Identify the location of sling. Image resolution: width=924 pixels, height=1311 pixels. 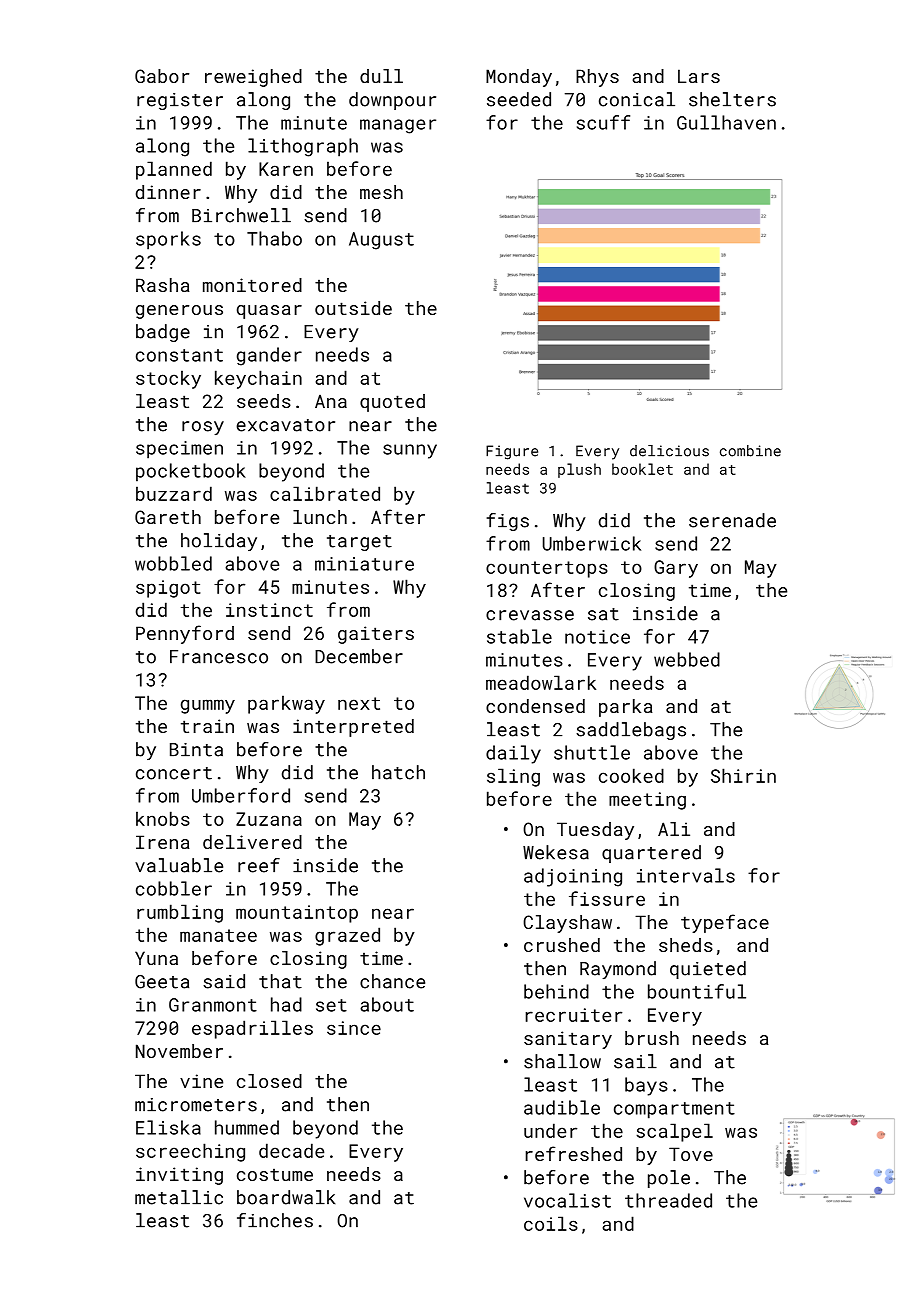
(513, 777).
